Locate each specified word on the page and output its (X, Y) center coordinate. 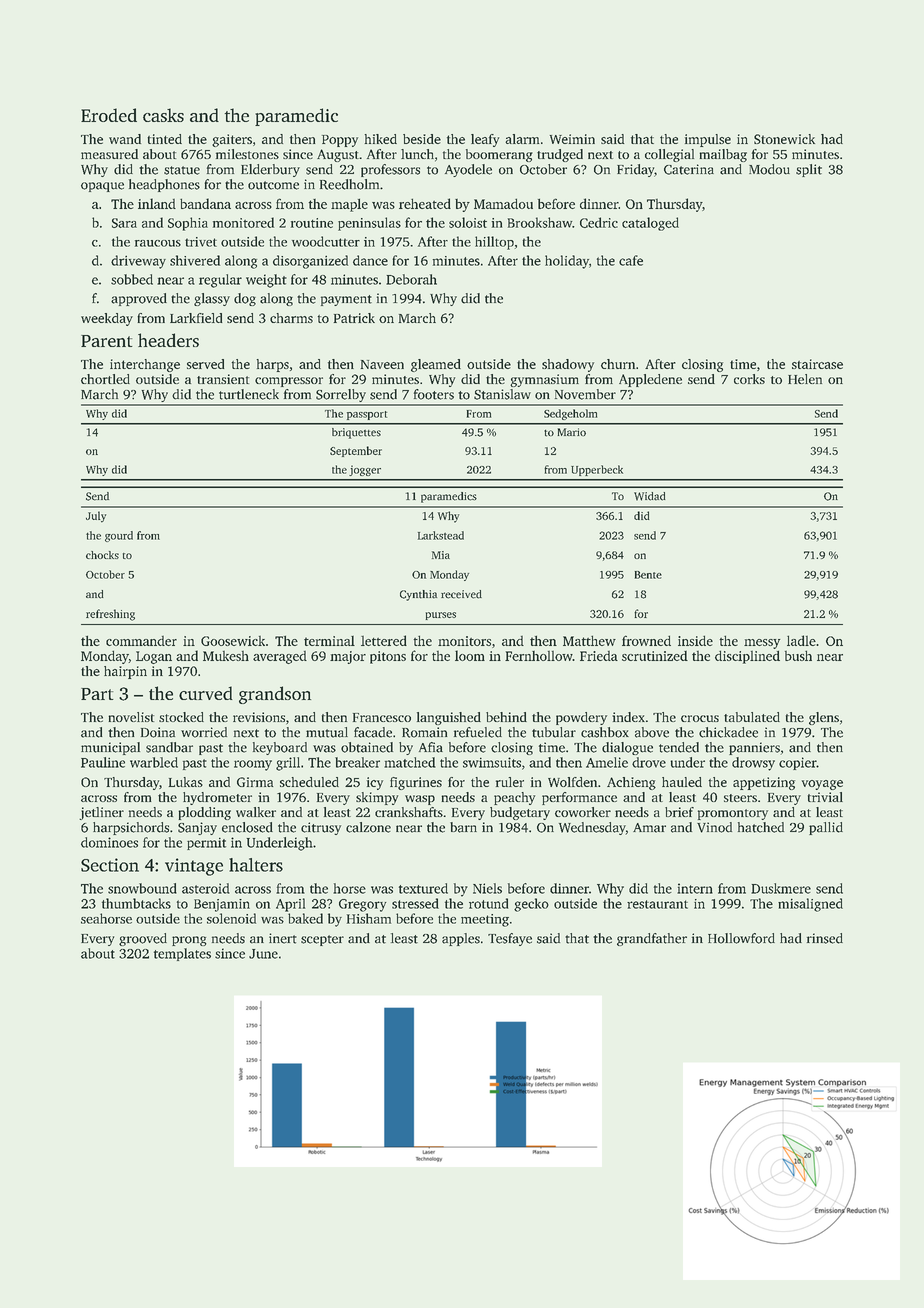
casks (163, 115)
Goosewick (233, 641)
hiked (381, 139)
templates (182, 954)
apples (461, 939)
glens (824, 718)
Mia (441, 555)
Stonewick (784, 139)
